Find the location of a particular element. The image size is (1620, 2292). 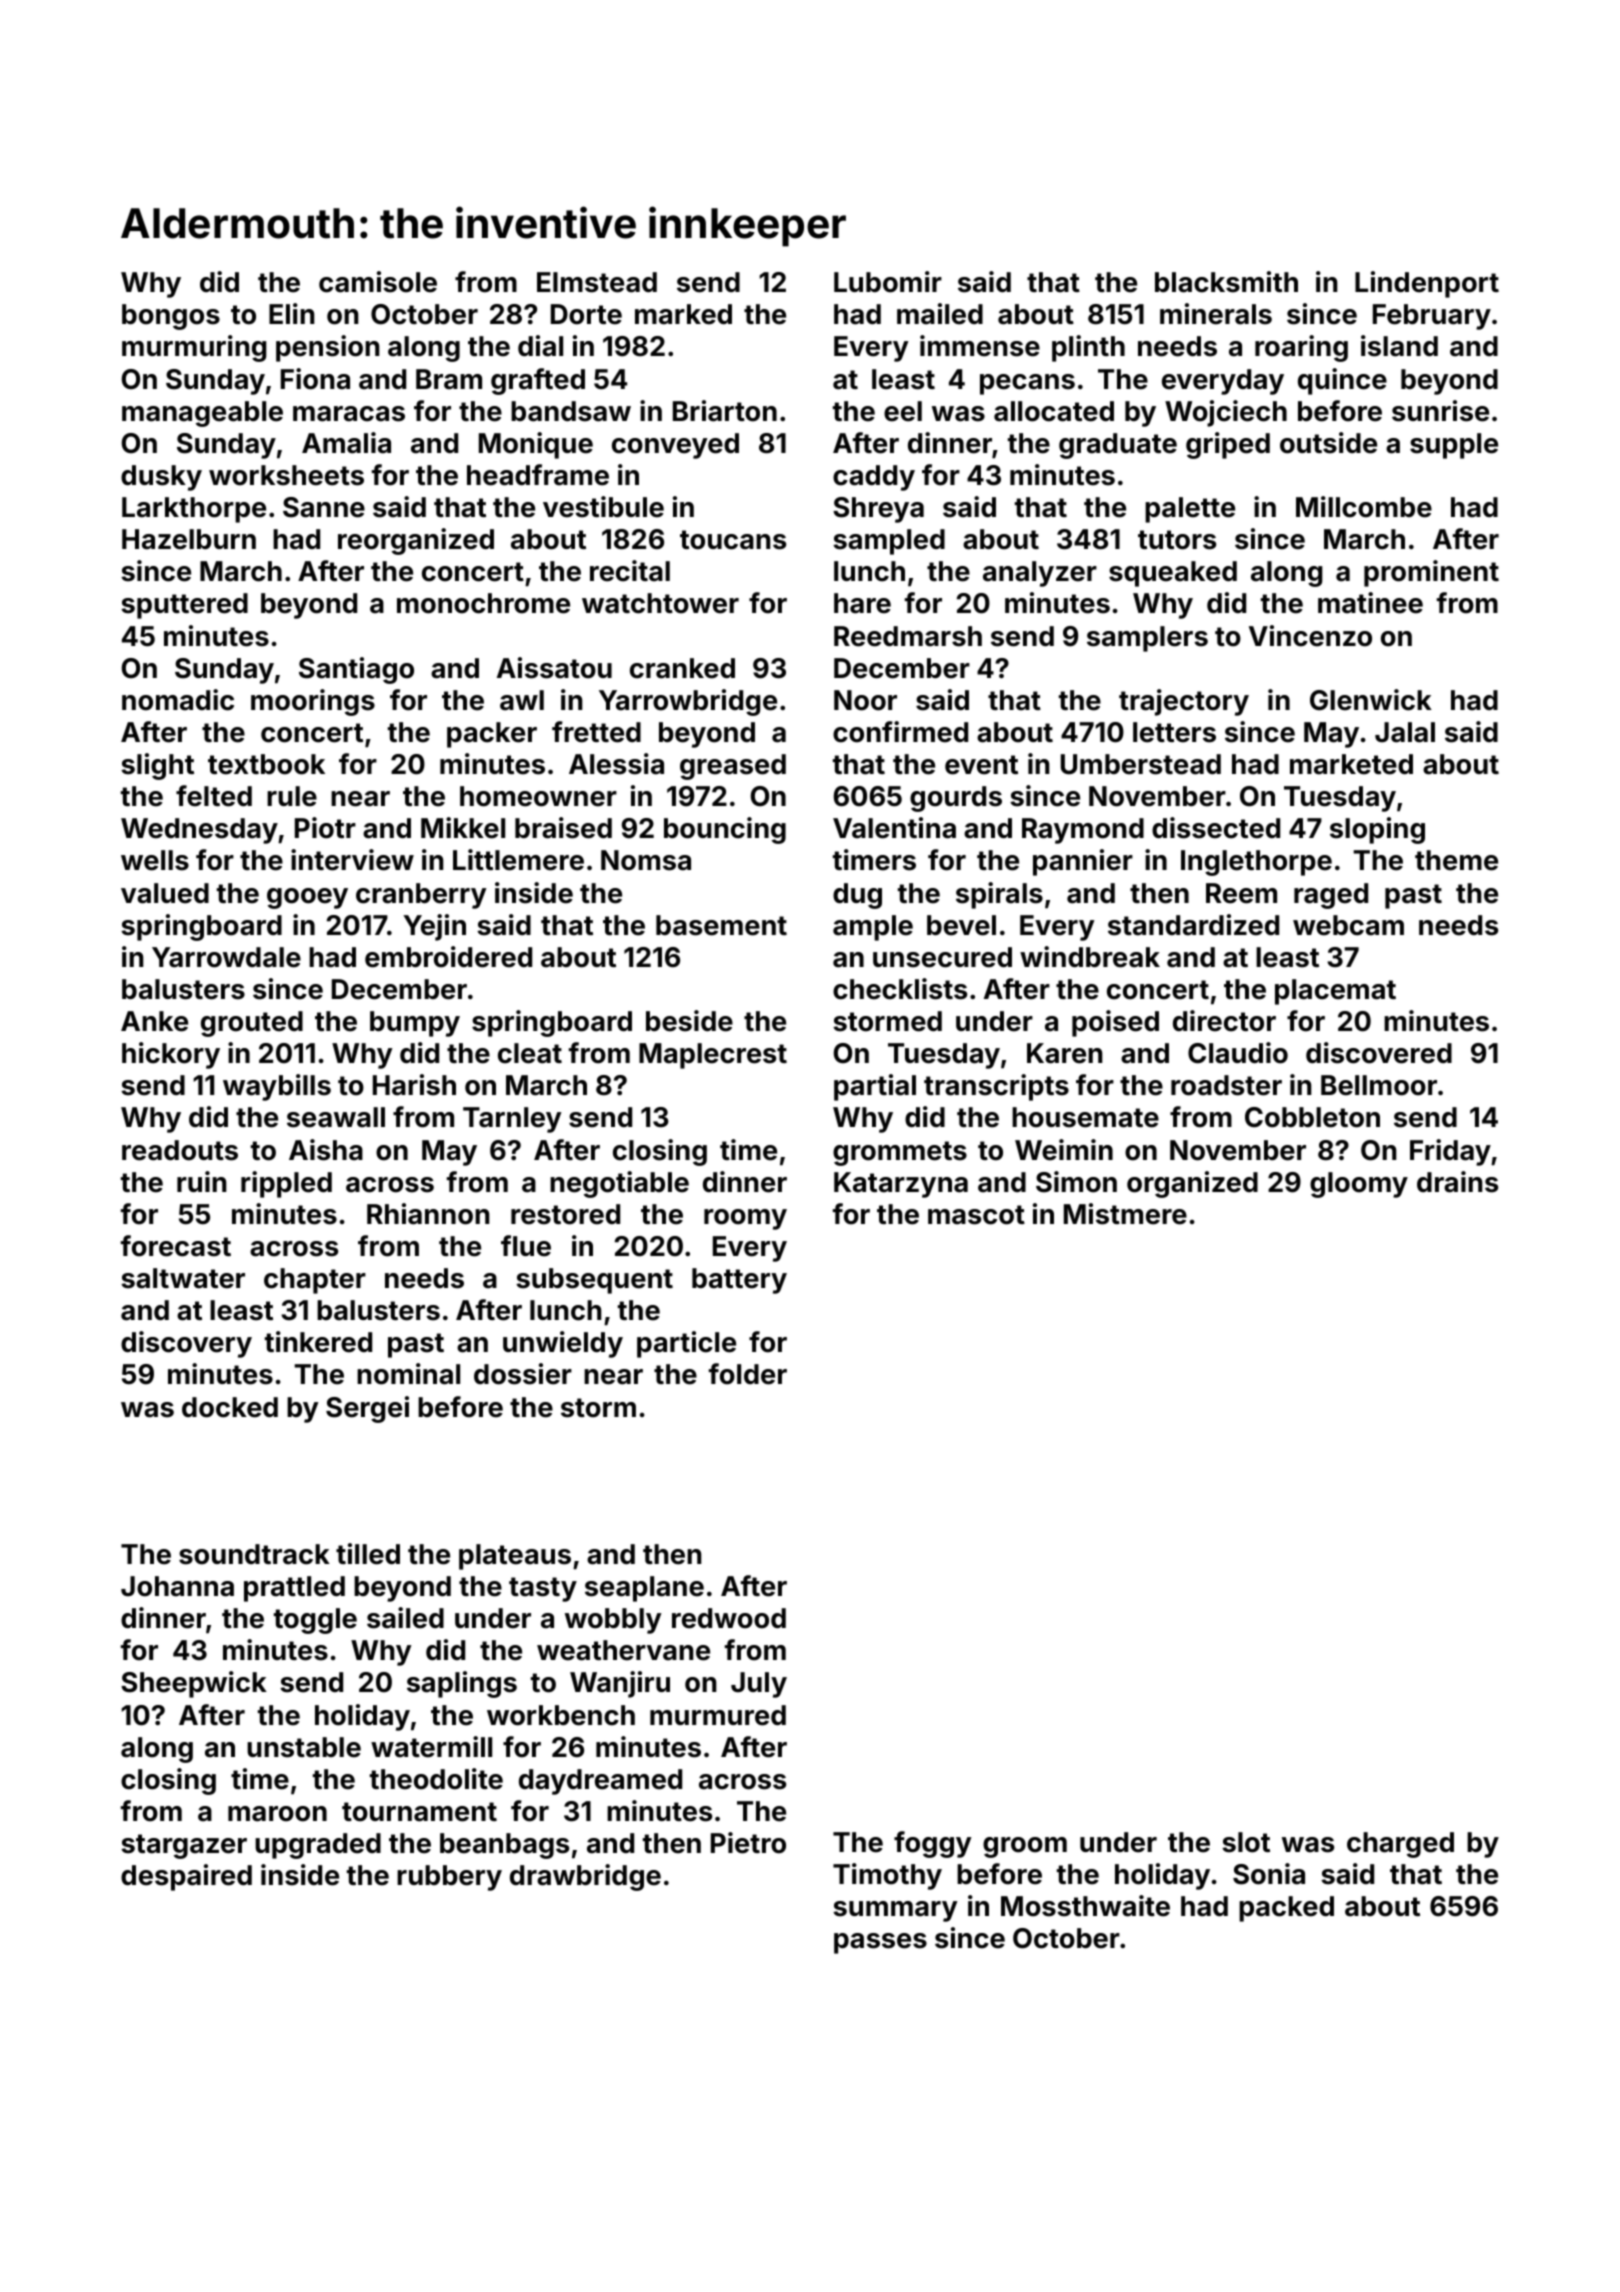

packed is located at coordinates (1286, 1909).
